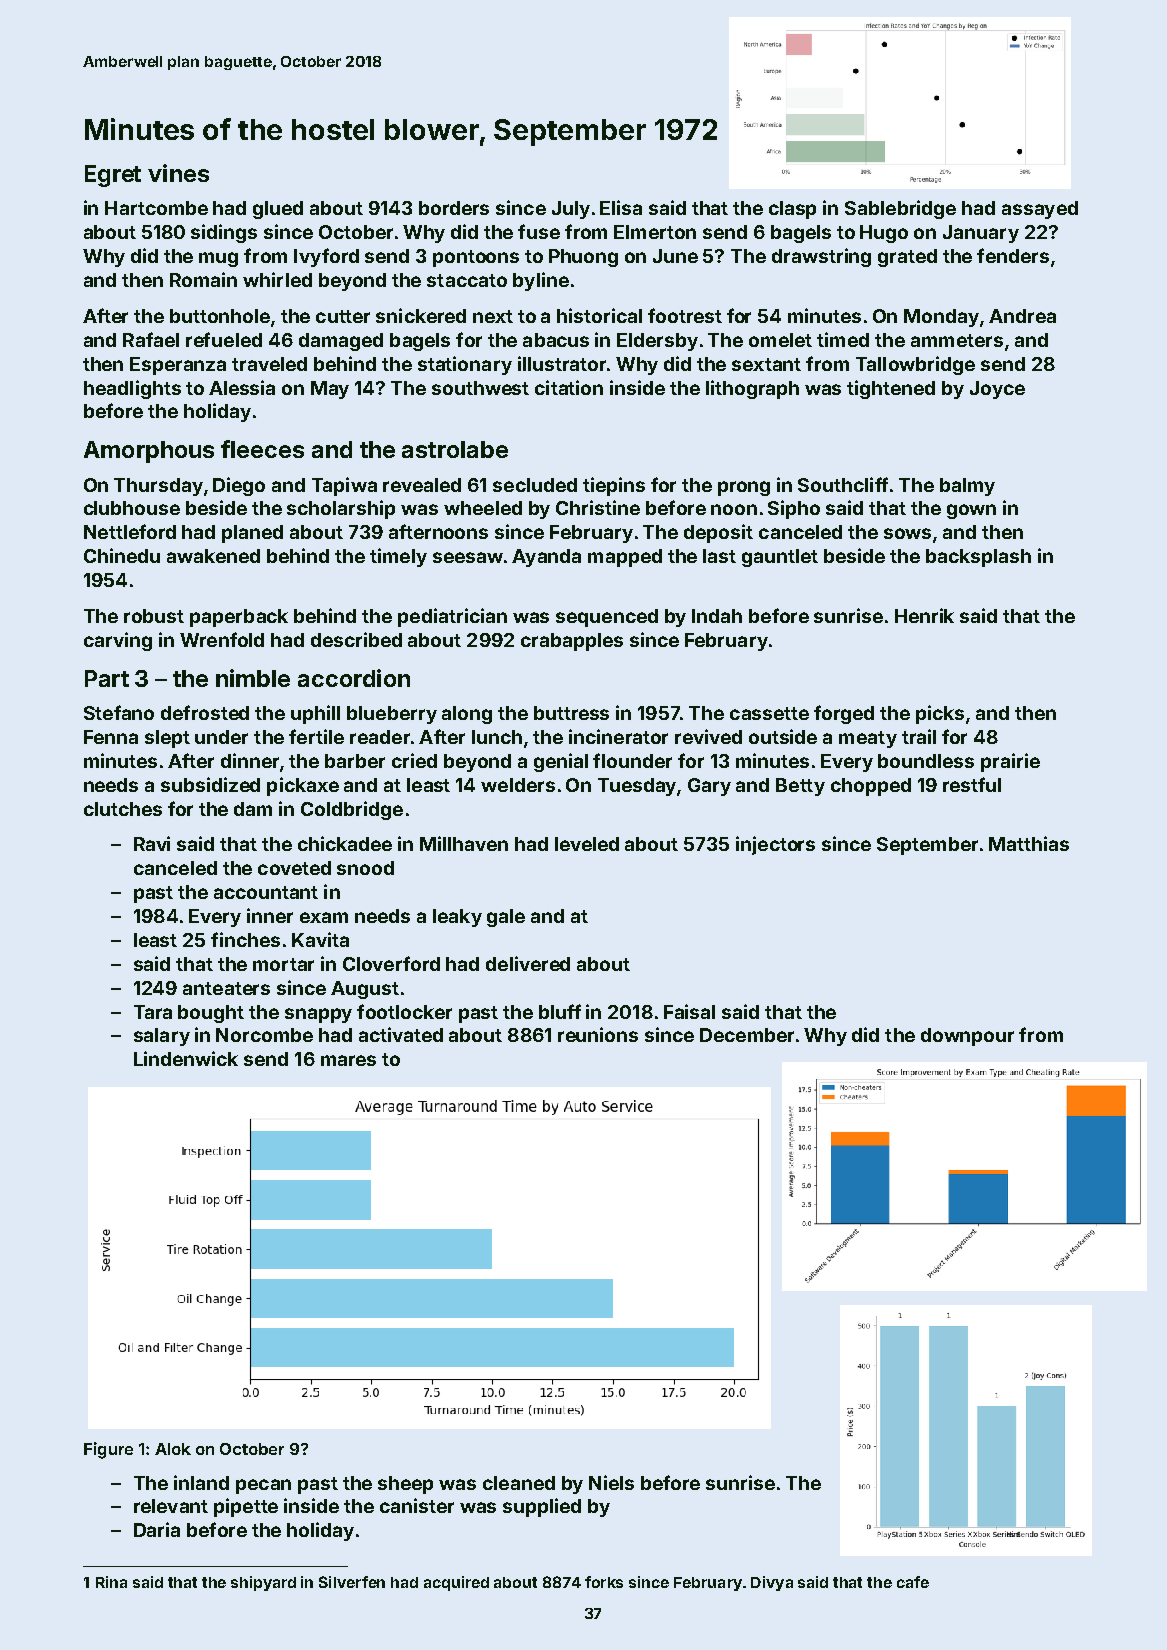  What do you see at coordinates (794, 509) in the screenshot?
I see `Sipho` at bounding box center [794, 509].
